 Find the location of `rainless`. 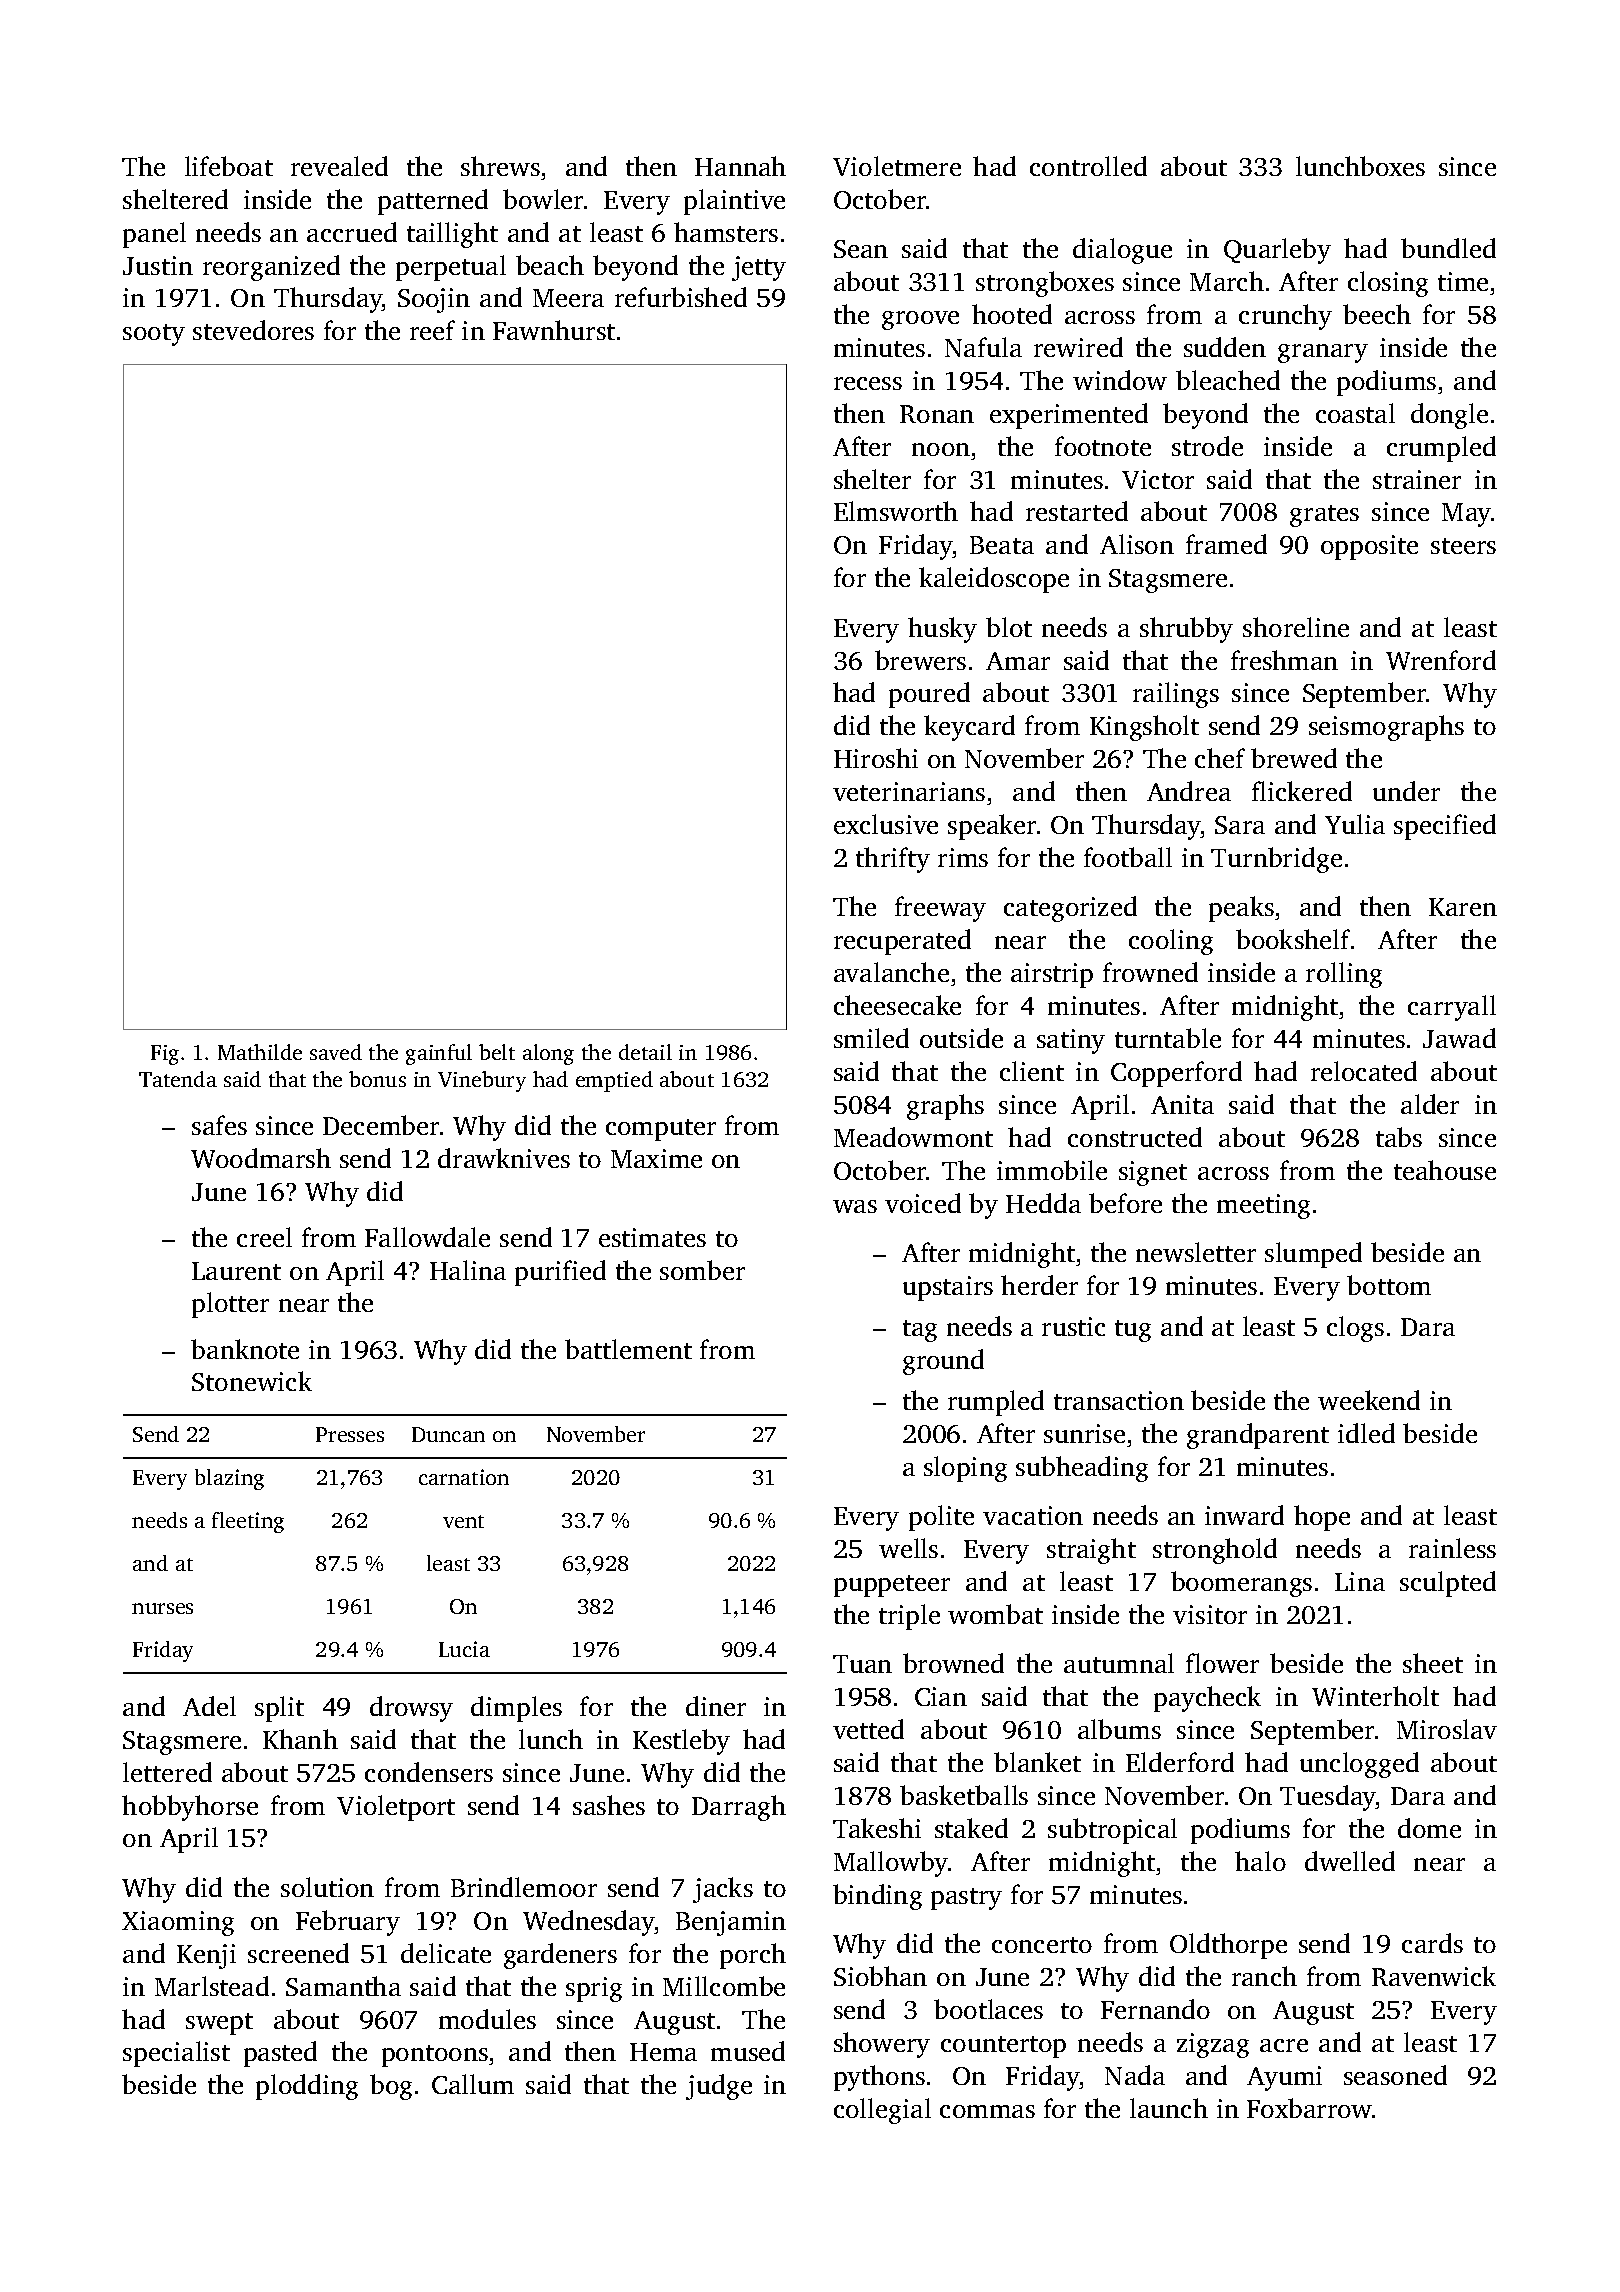

rainless is located at coordinates (1452, 1548).
